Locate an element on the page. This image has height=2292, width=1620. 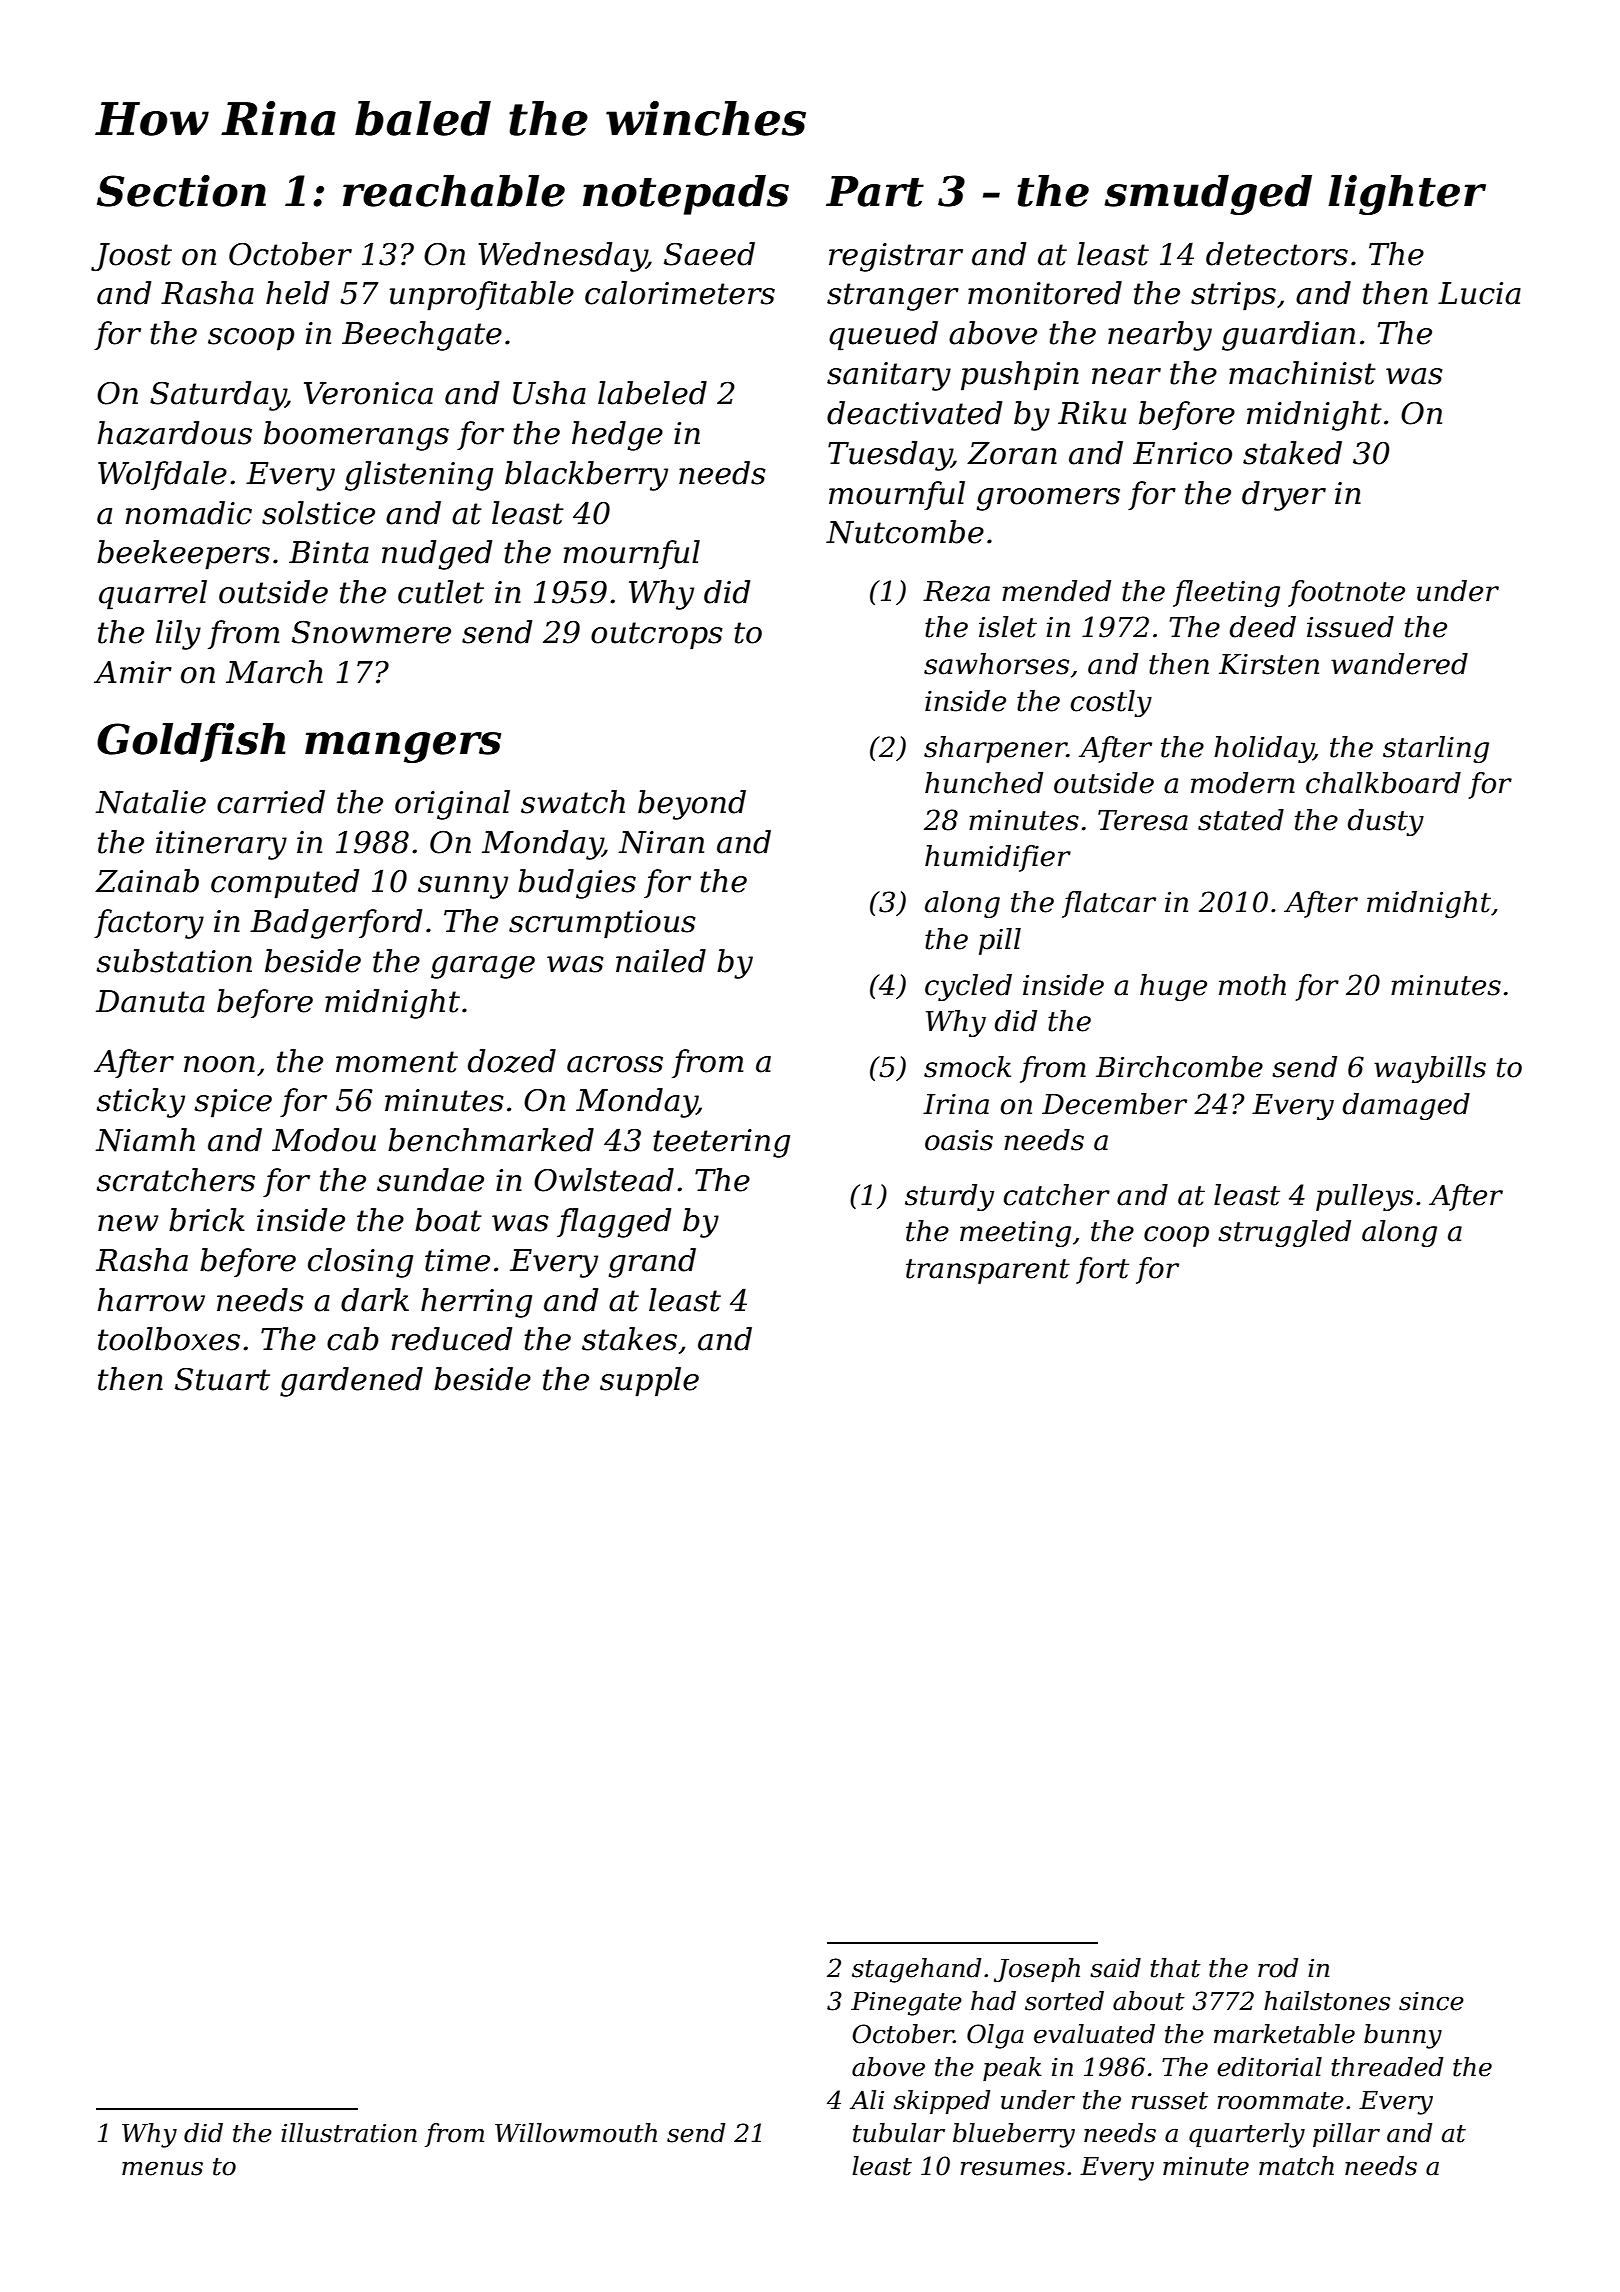
holiday is located at coordinates (1264, 749).
